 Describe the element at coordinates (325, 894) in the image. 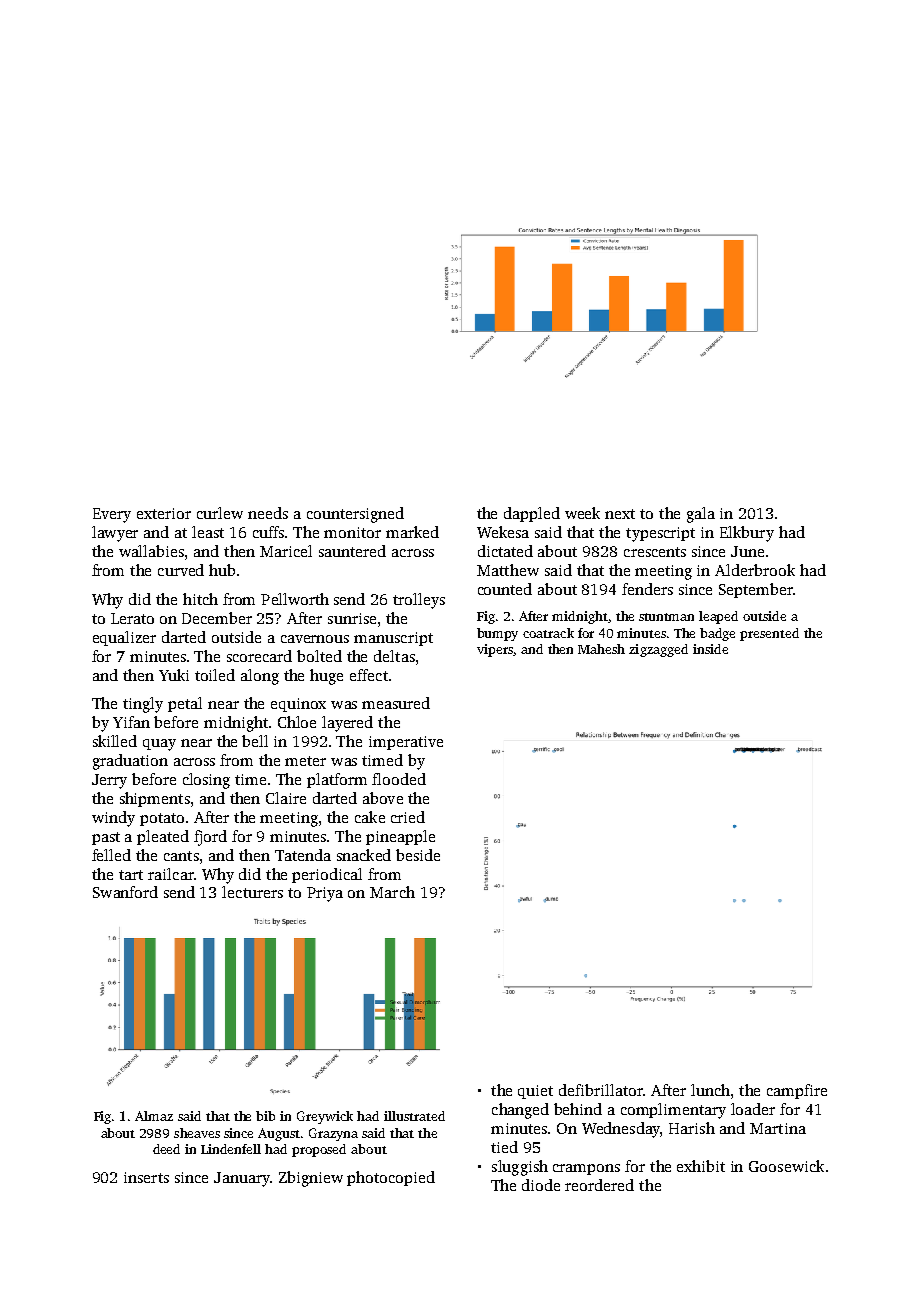

I see `Priya` at that location.
